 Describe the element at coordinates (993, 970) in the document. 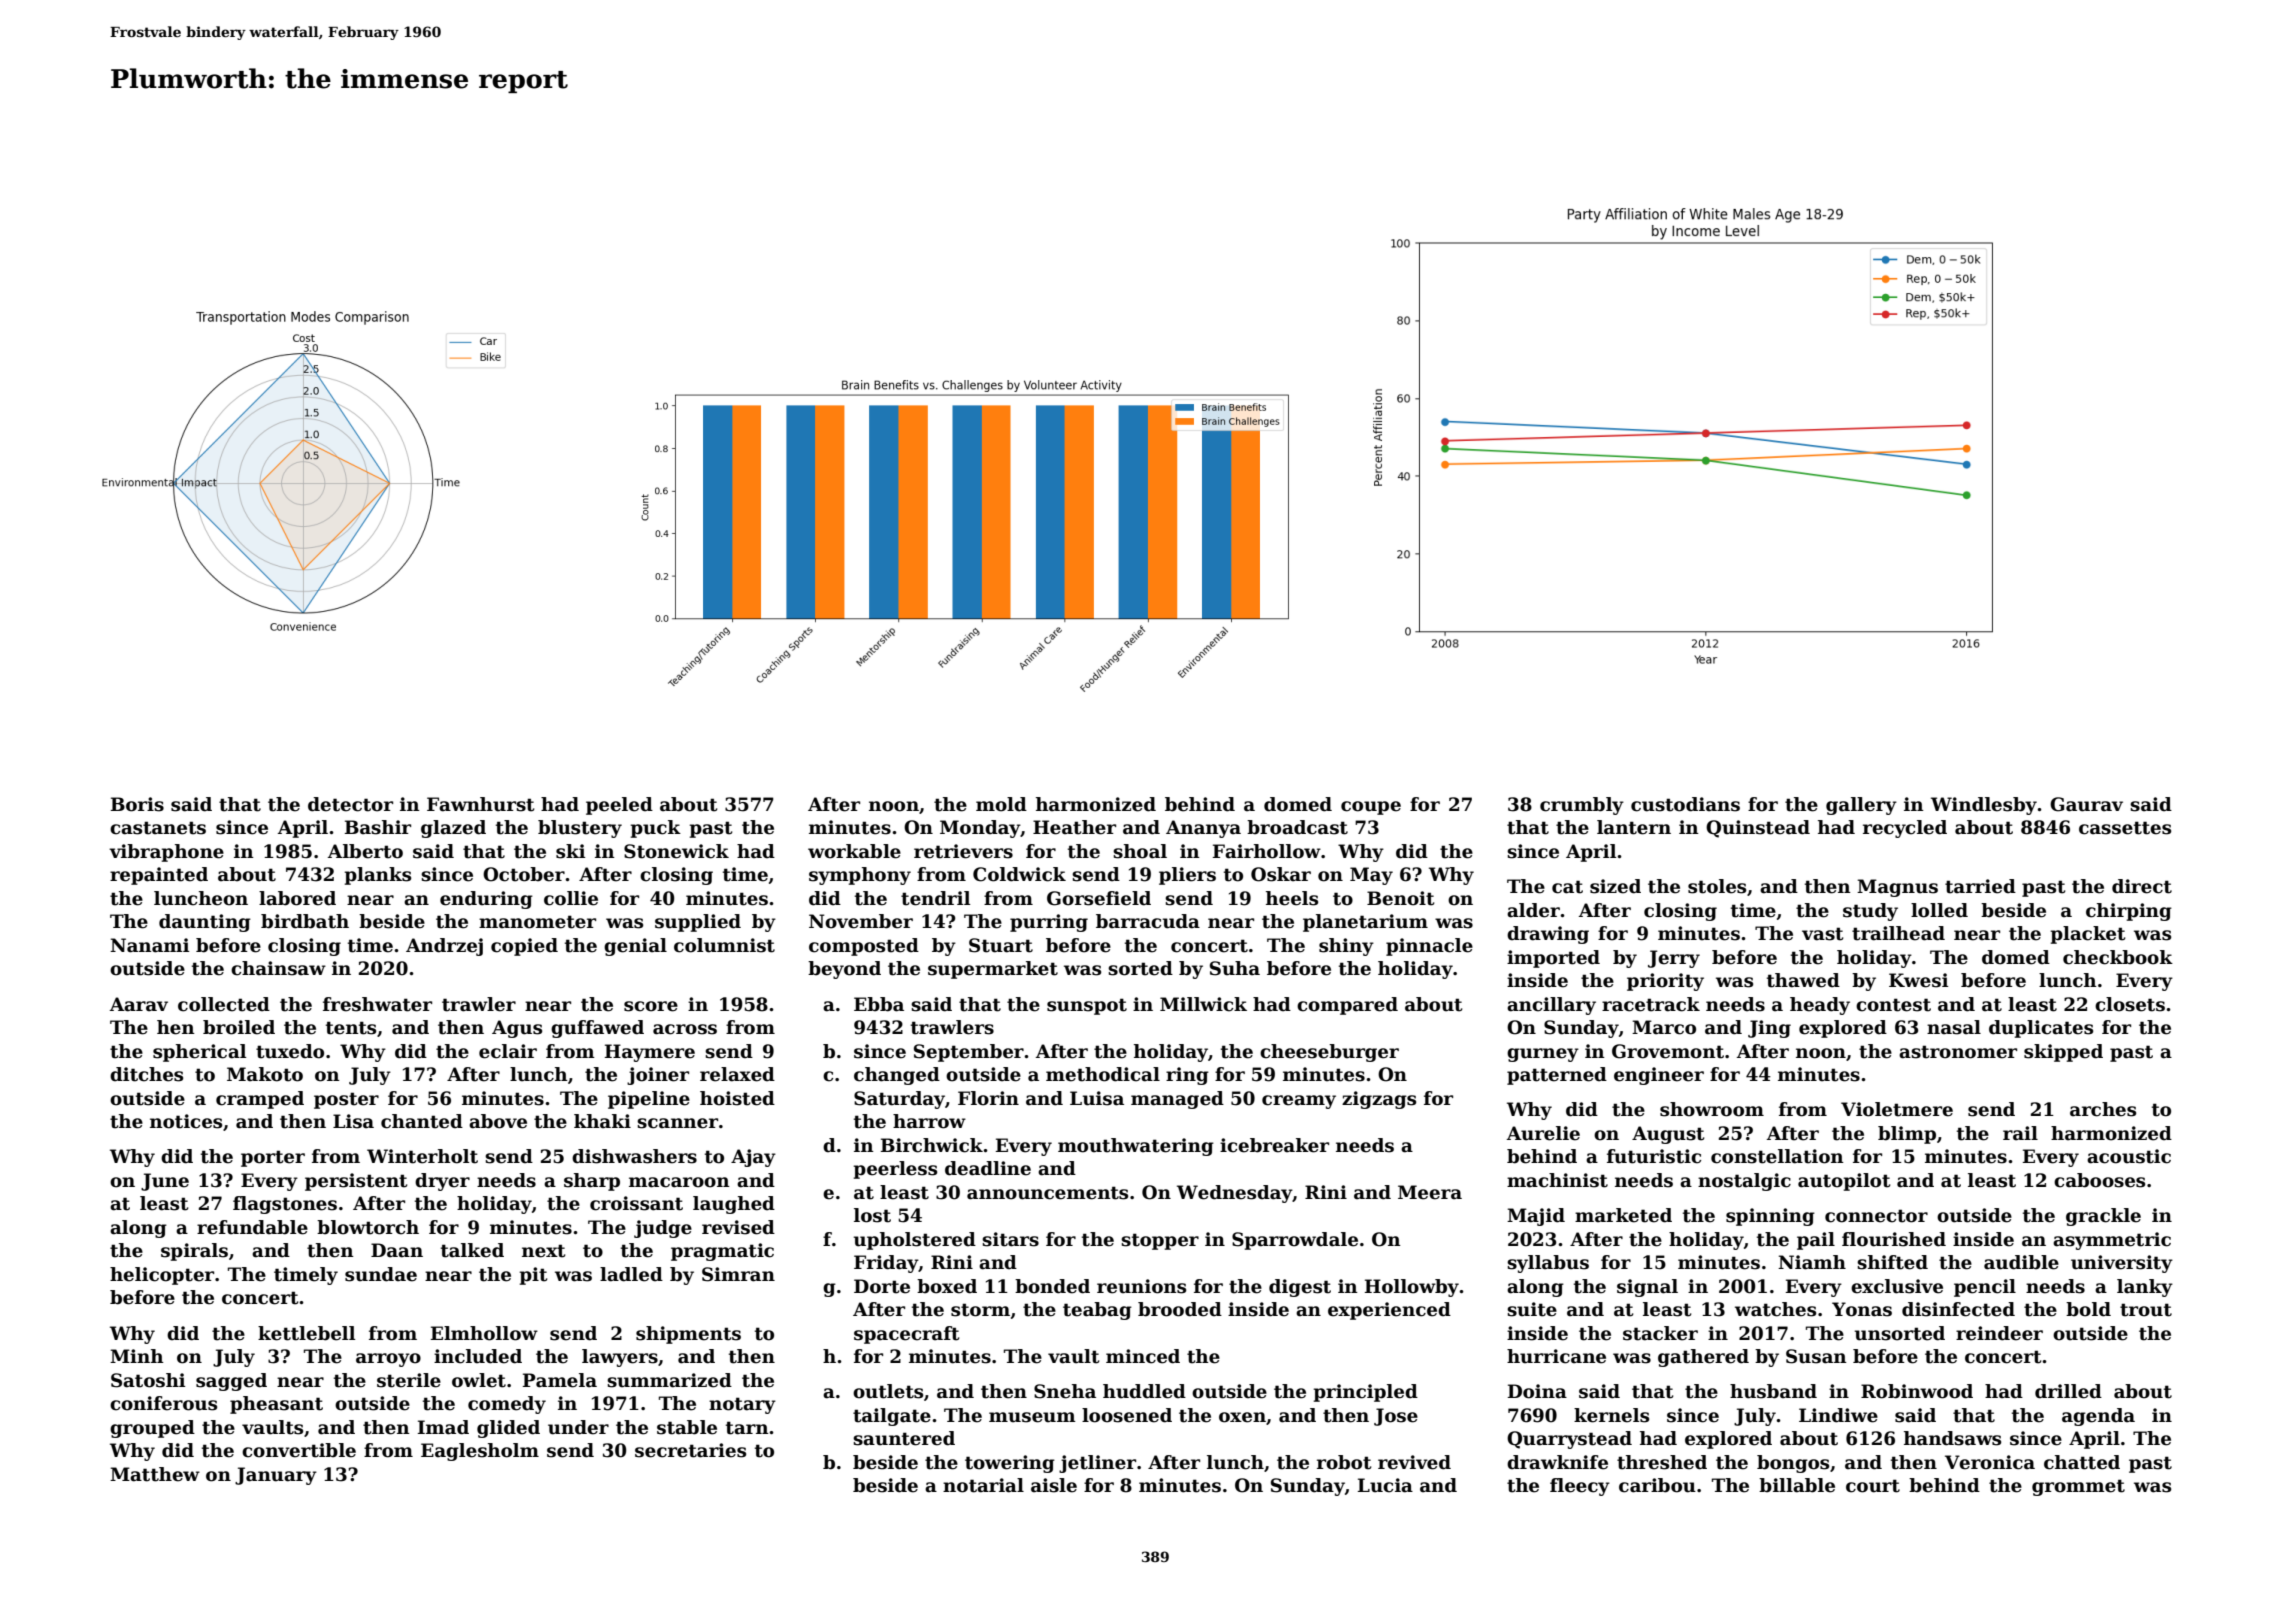

I see `supermarket` at that location.
